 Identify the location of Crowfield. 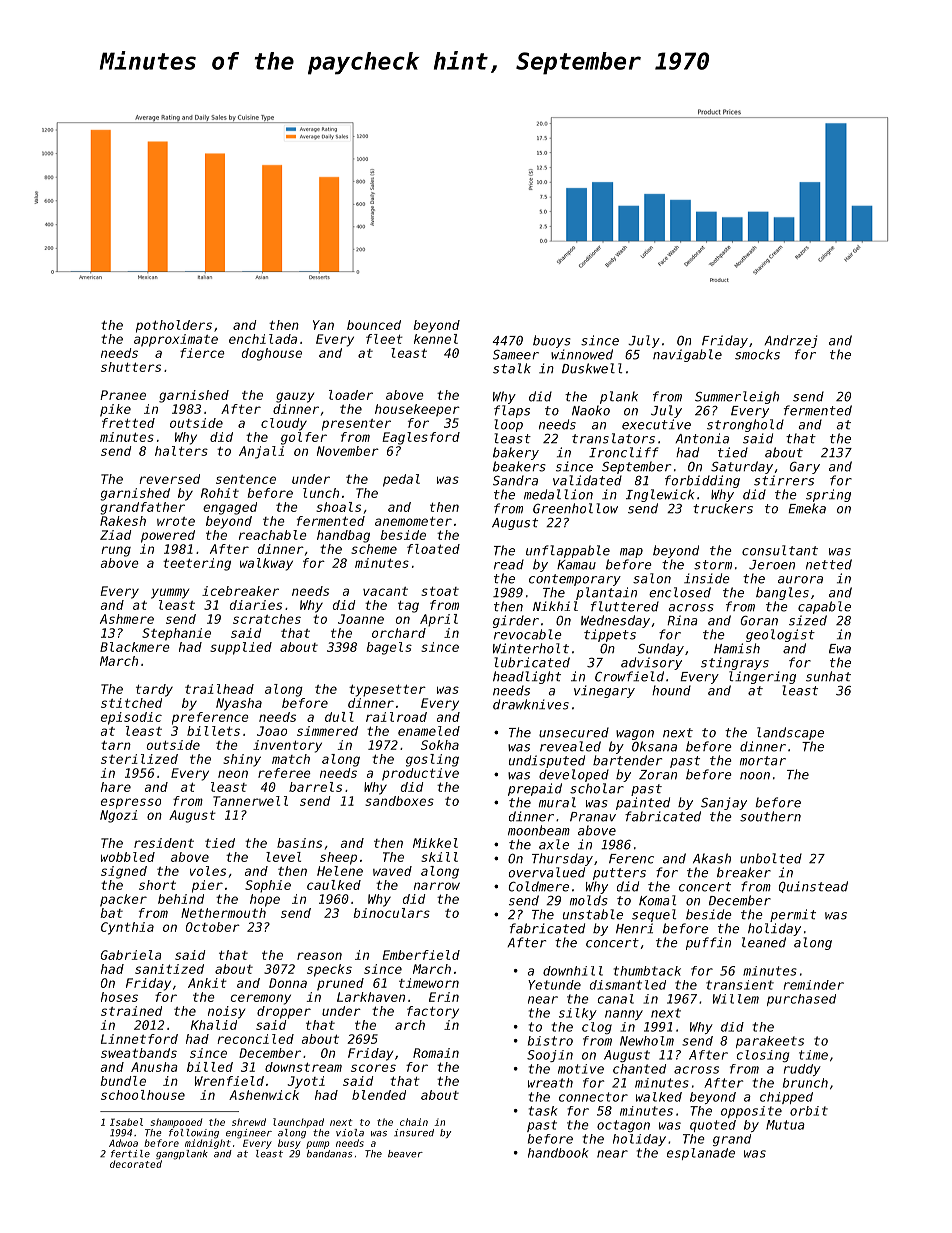
(629, 676).
